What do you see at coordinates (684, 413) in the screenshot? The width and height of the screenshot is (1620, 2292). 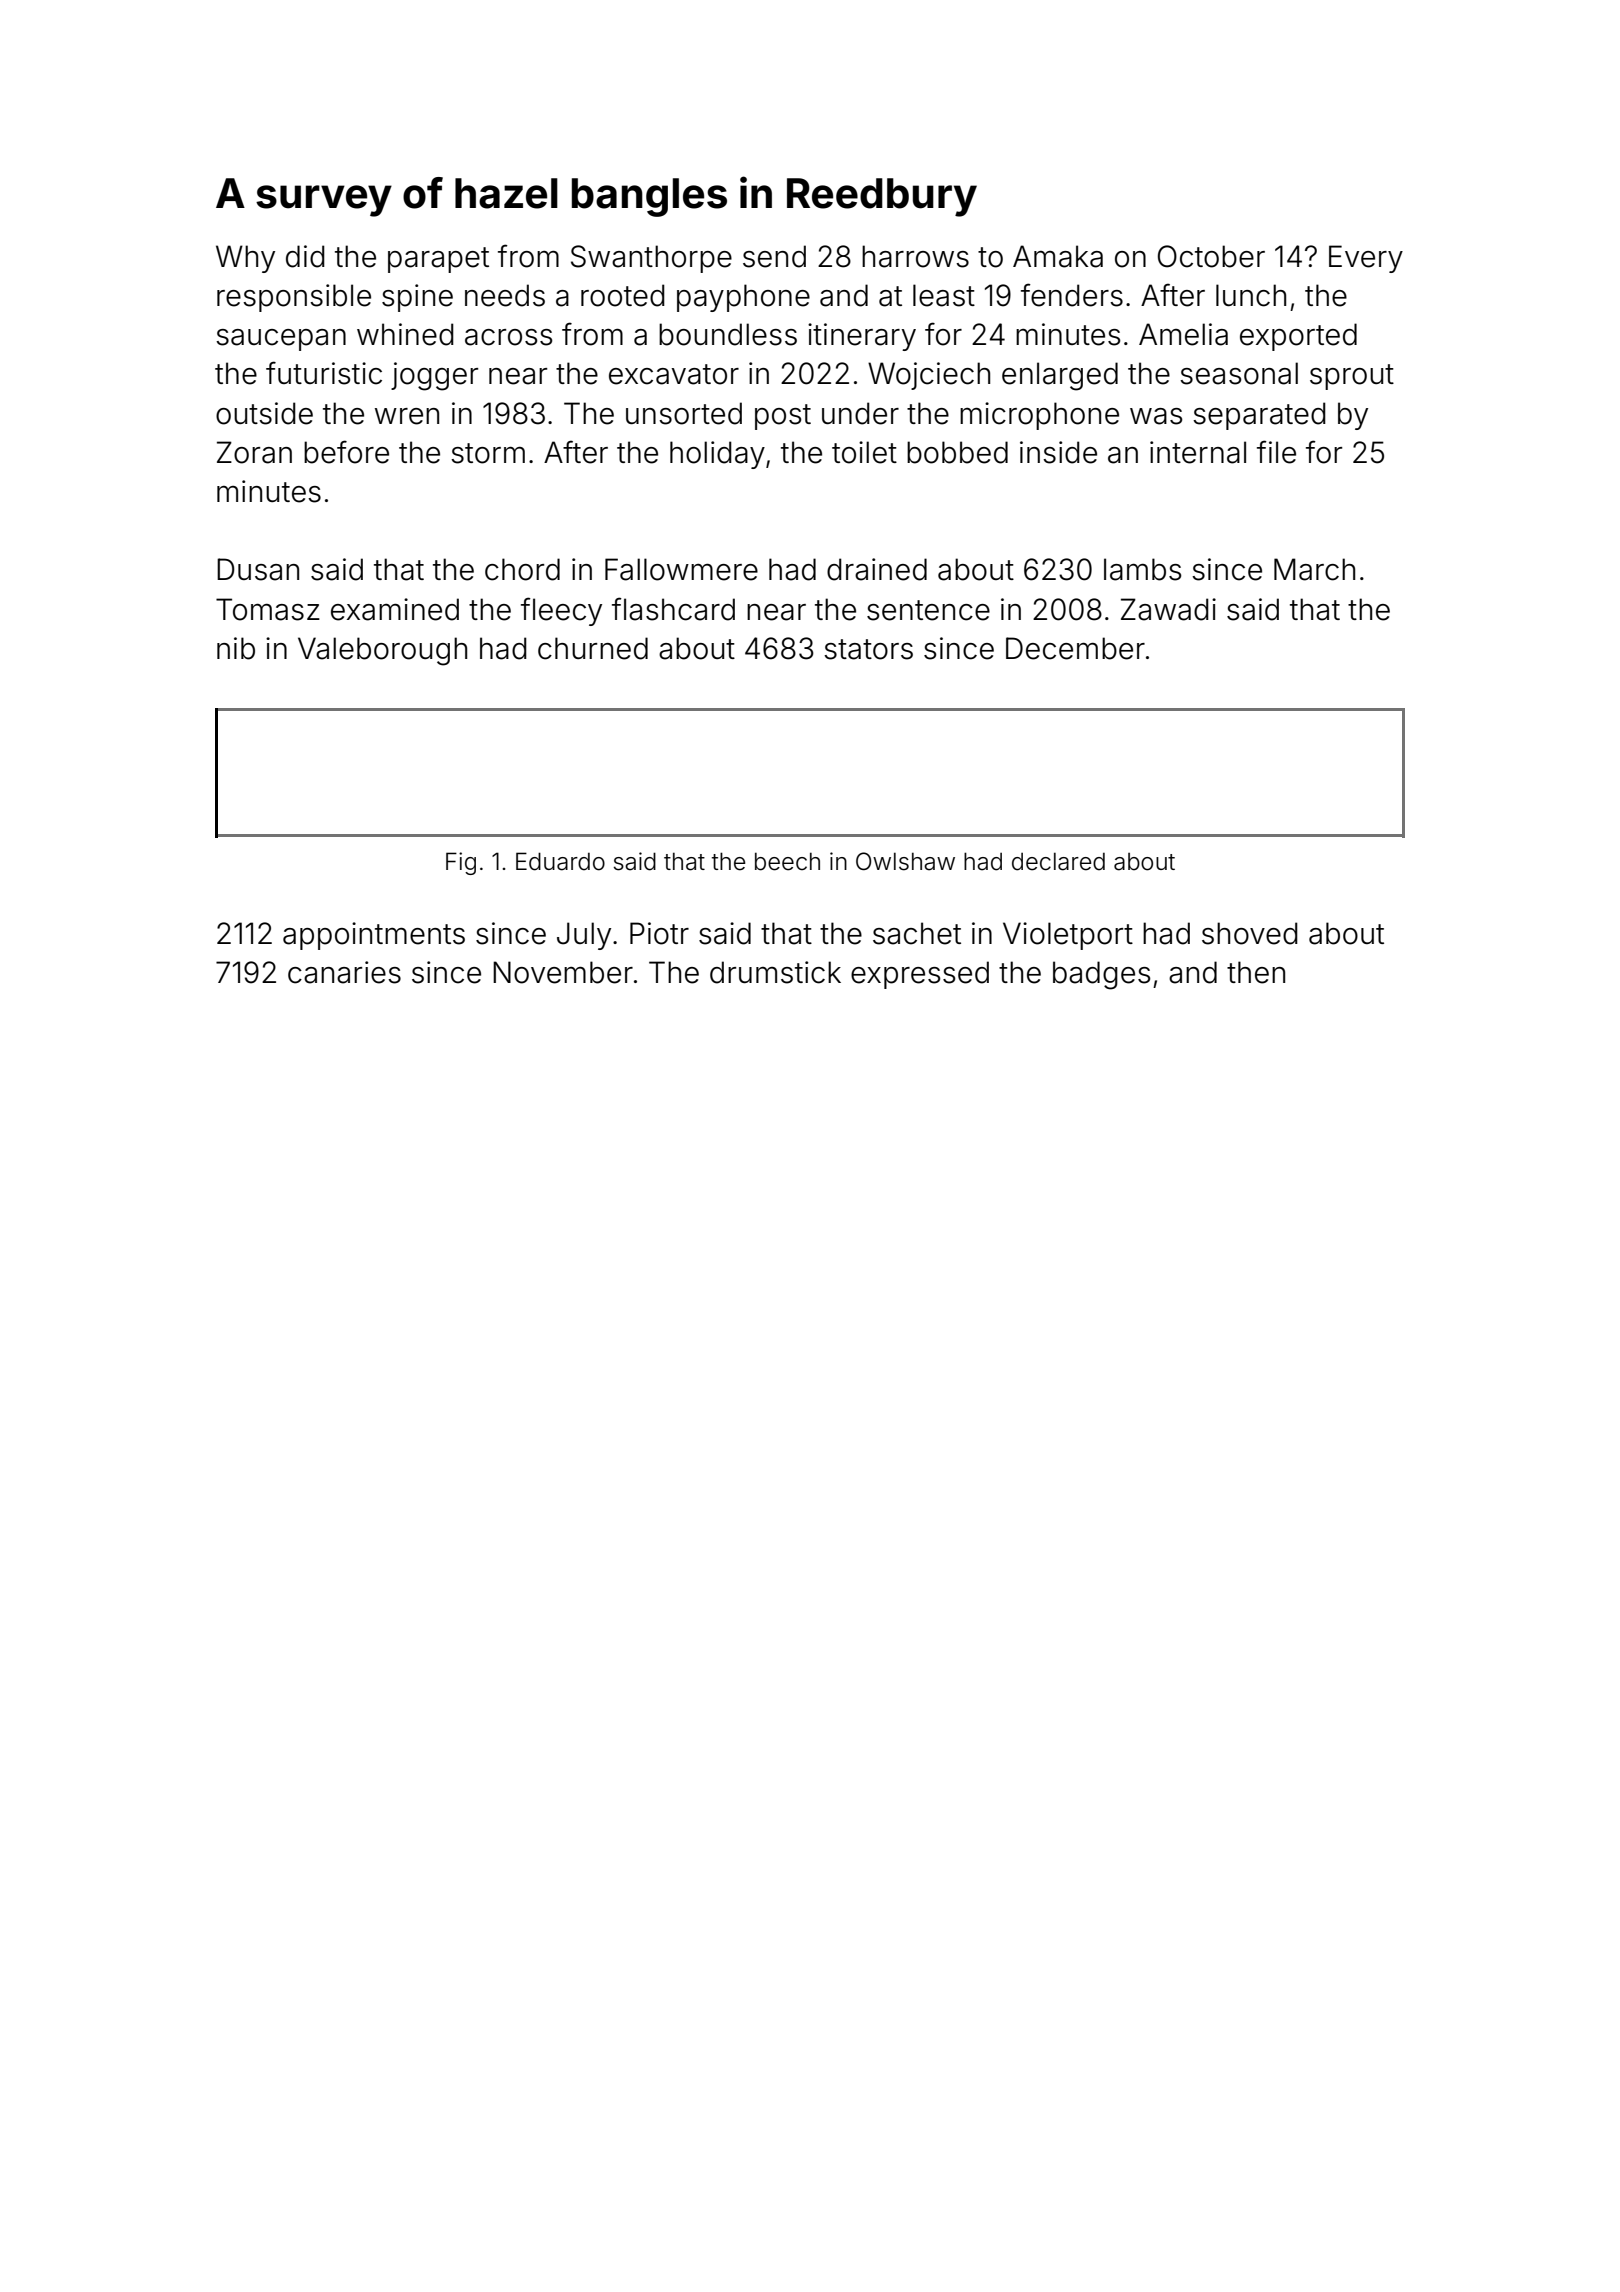 I see `unsorted` at bounding box center [684, 413].
